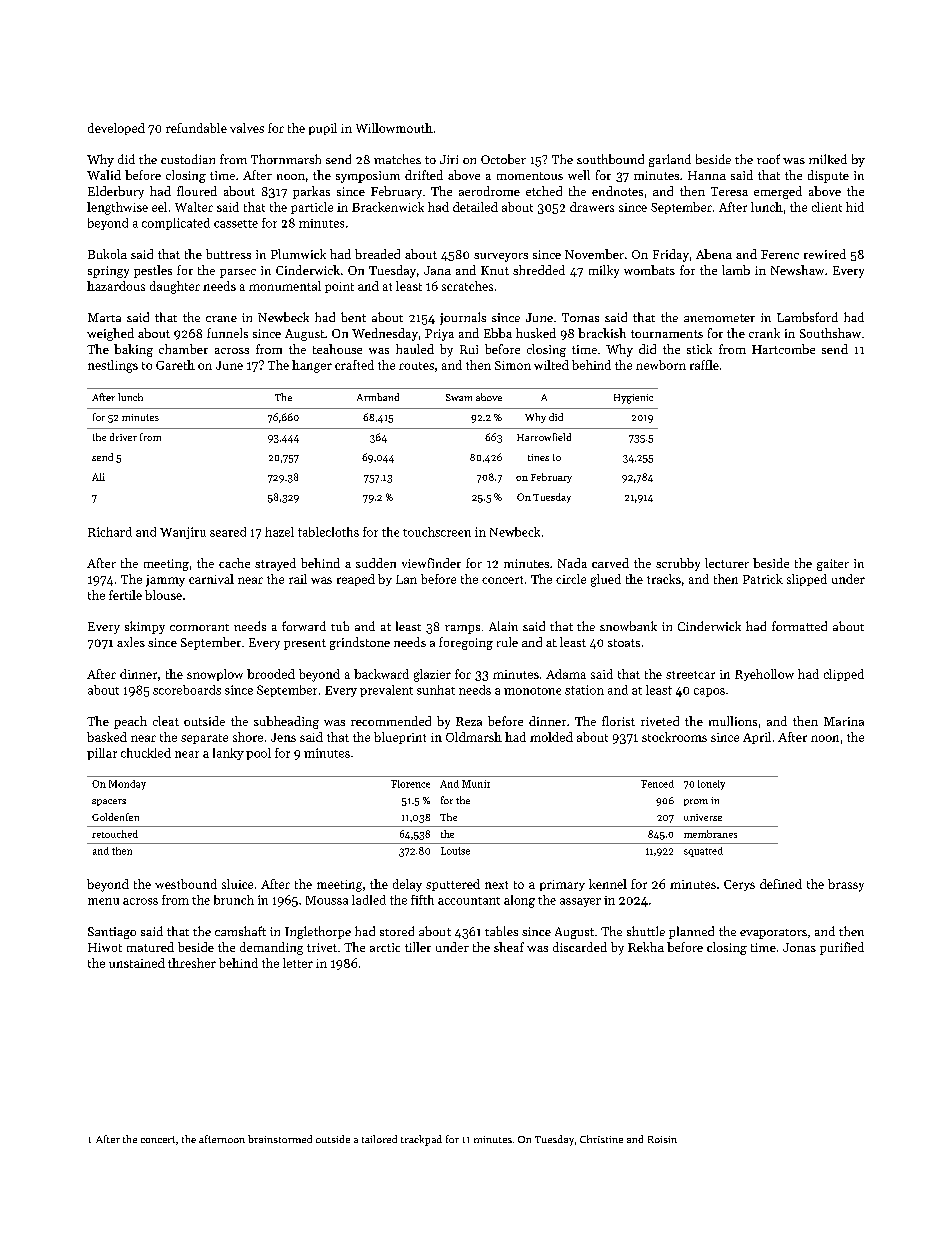 The height and width of the document is (1233, 952). What do you see at coordinates (165, 581) in the document?
I see `jammy` at bounding box center [165, 581].
